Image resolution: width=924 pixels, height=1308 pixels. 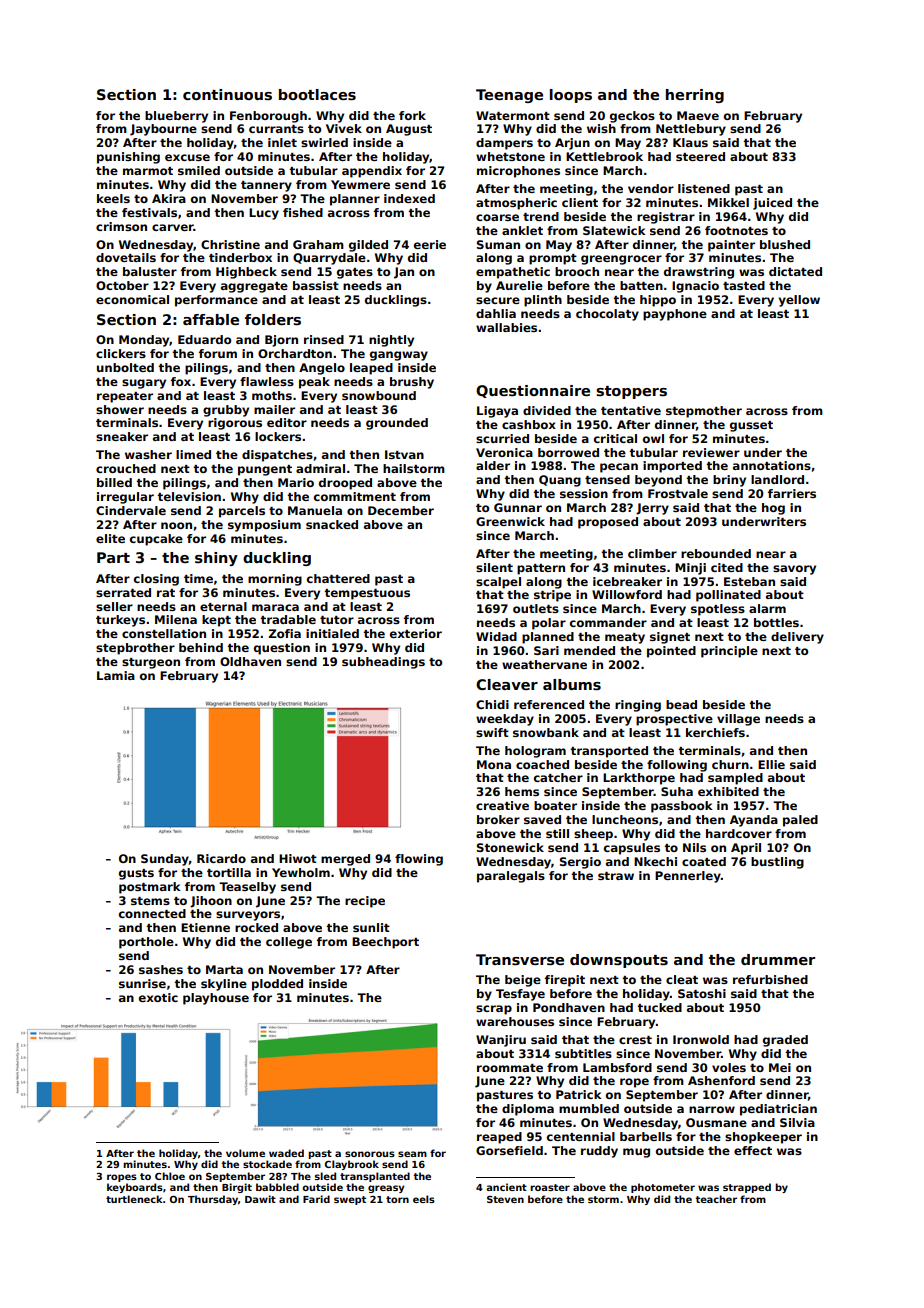 What do you see at coordinates (632, 117) in the screenshot?
I see `geckos` at bounding box center [632, 117].
